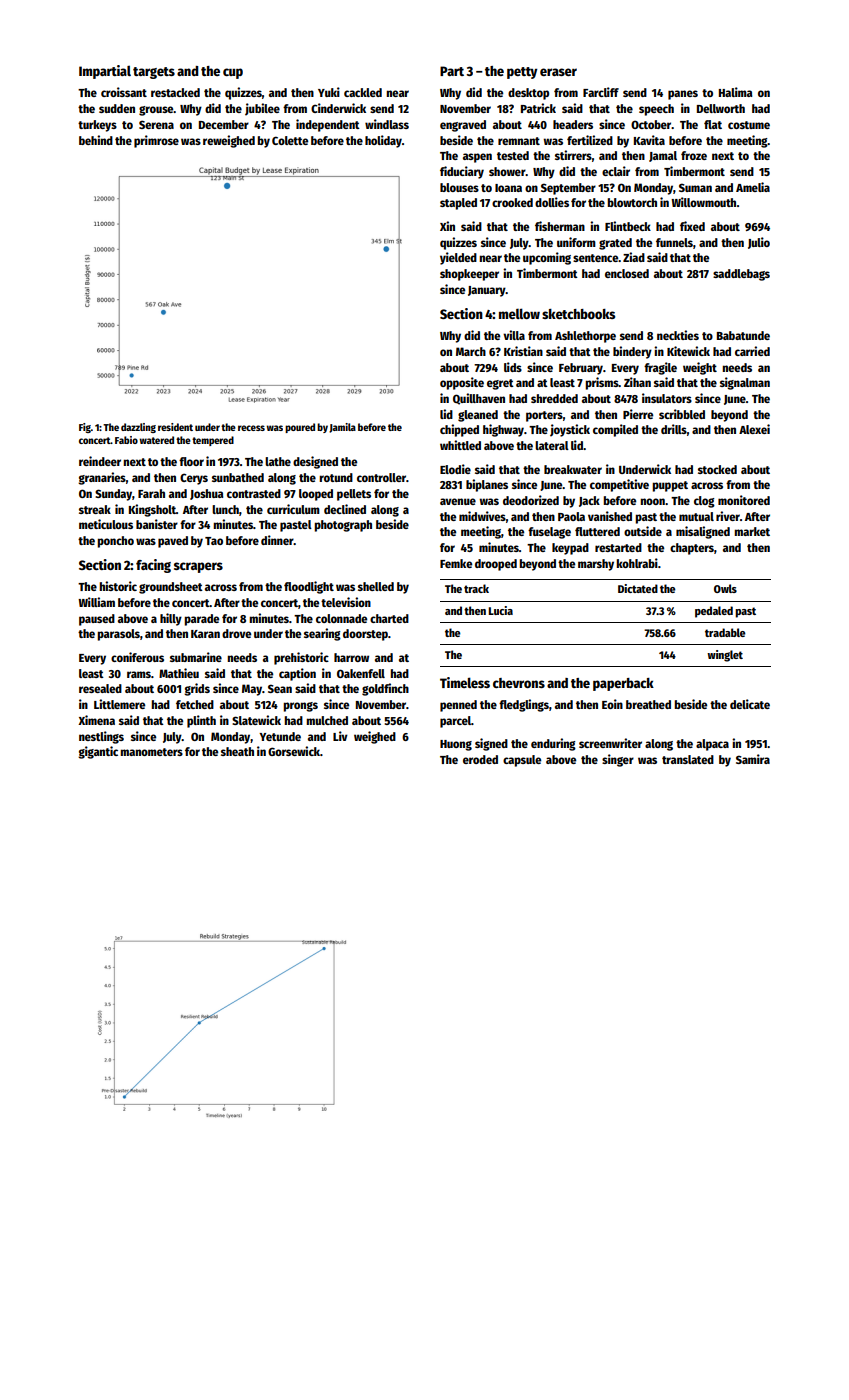 Image resolution: width=849 pixels, height=1400 pixels. What do you see at coordinates (156, 141) in the screenshot?
I see `primrose` at bounding box center [156, 141].
